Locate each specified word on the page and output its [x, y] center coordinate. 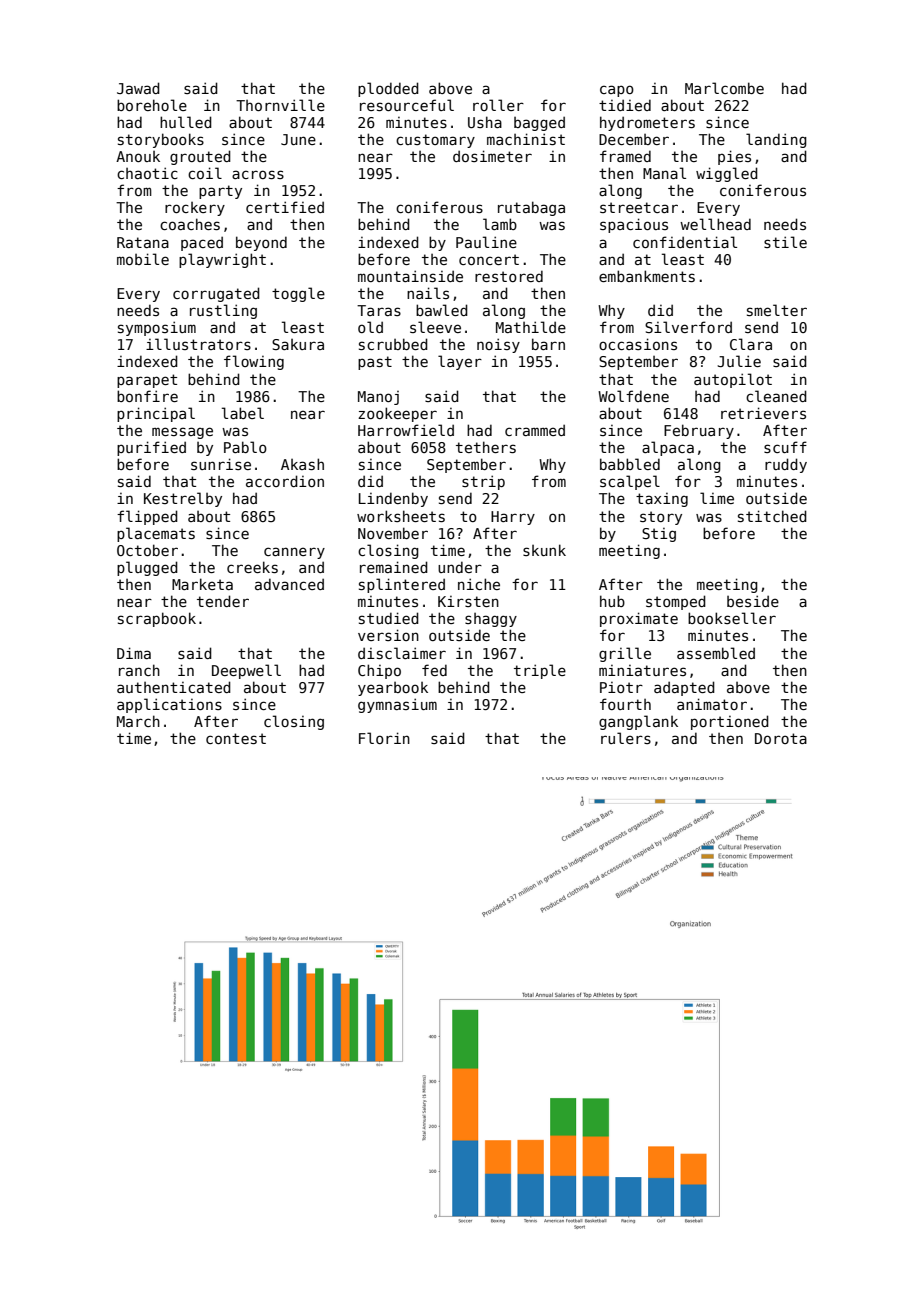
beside [753, 601]
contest [236, 738]
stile [785, 242]
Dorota [781, 738]
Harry [513, 518]
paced [202, 243]
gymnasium [397, 705]
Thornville [280, 105]
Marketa [202, 584]
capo [617, 91]
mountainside [410, 276]
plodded [388, 89]
